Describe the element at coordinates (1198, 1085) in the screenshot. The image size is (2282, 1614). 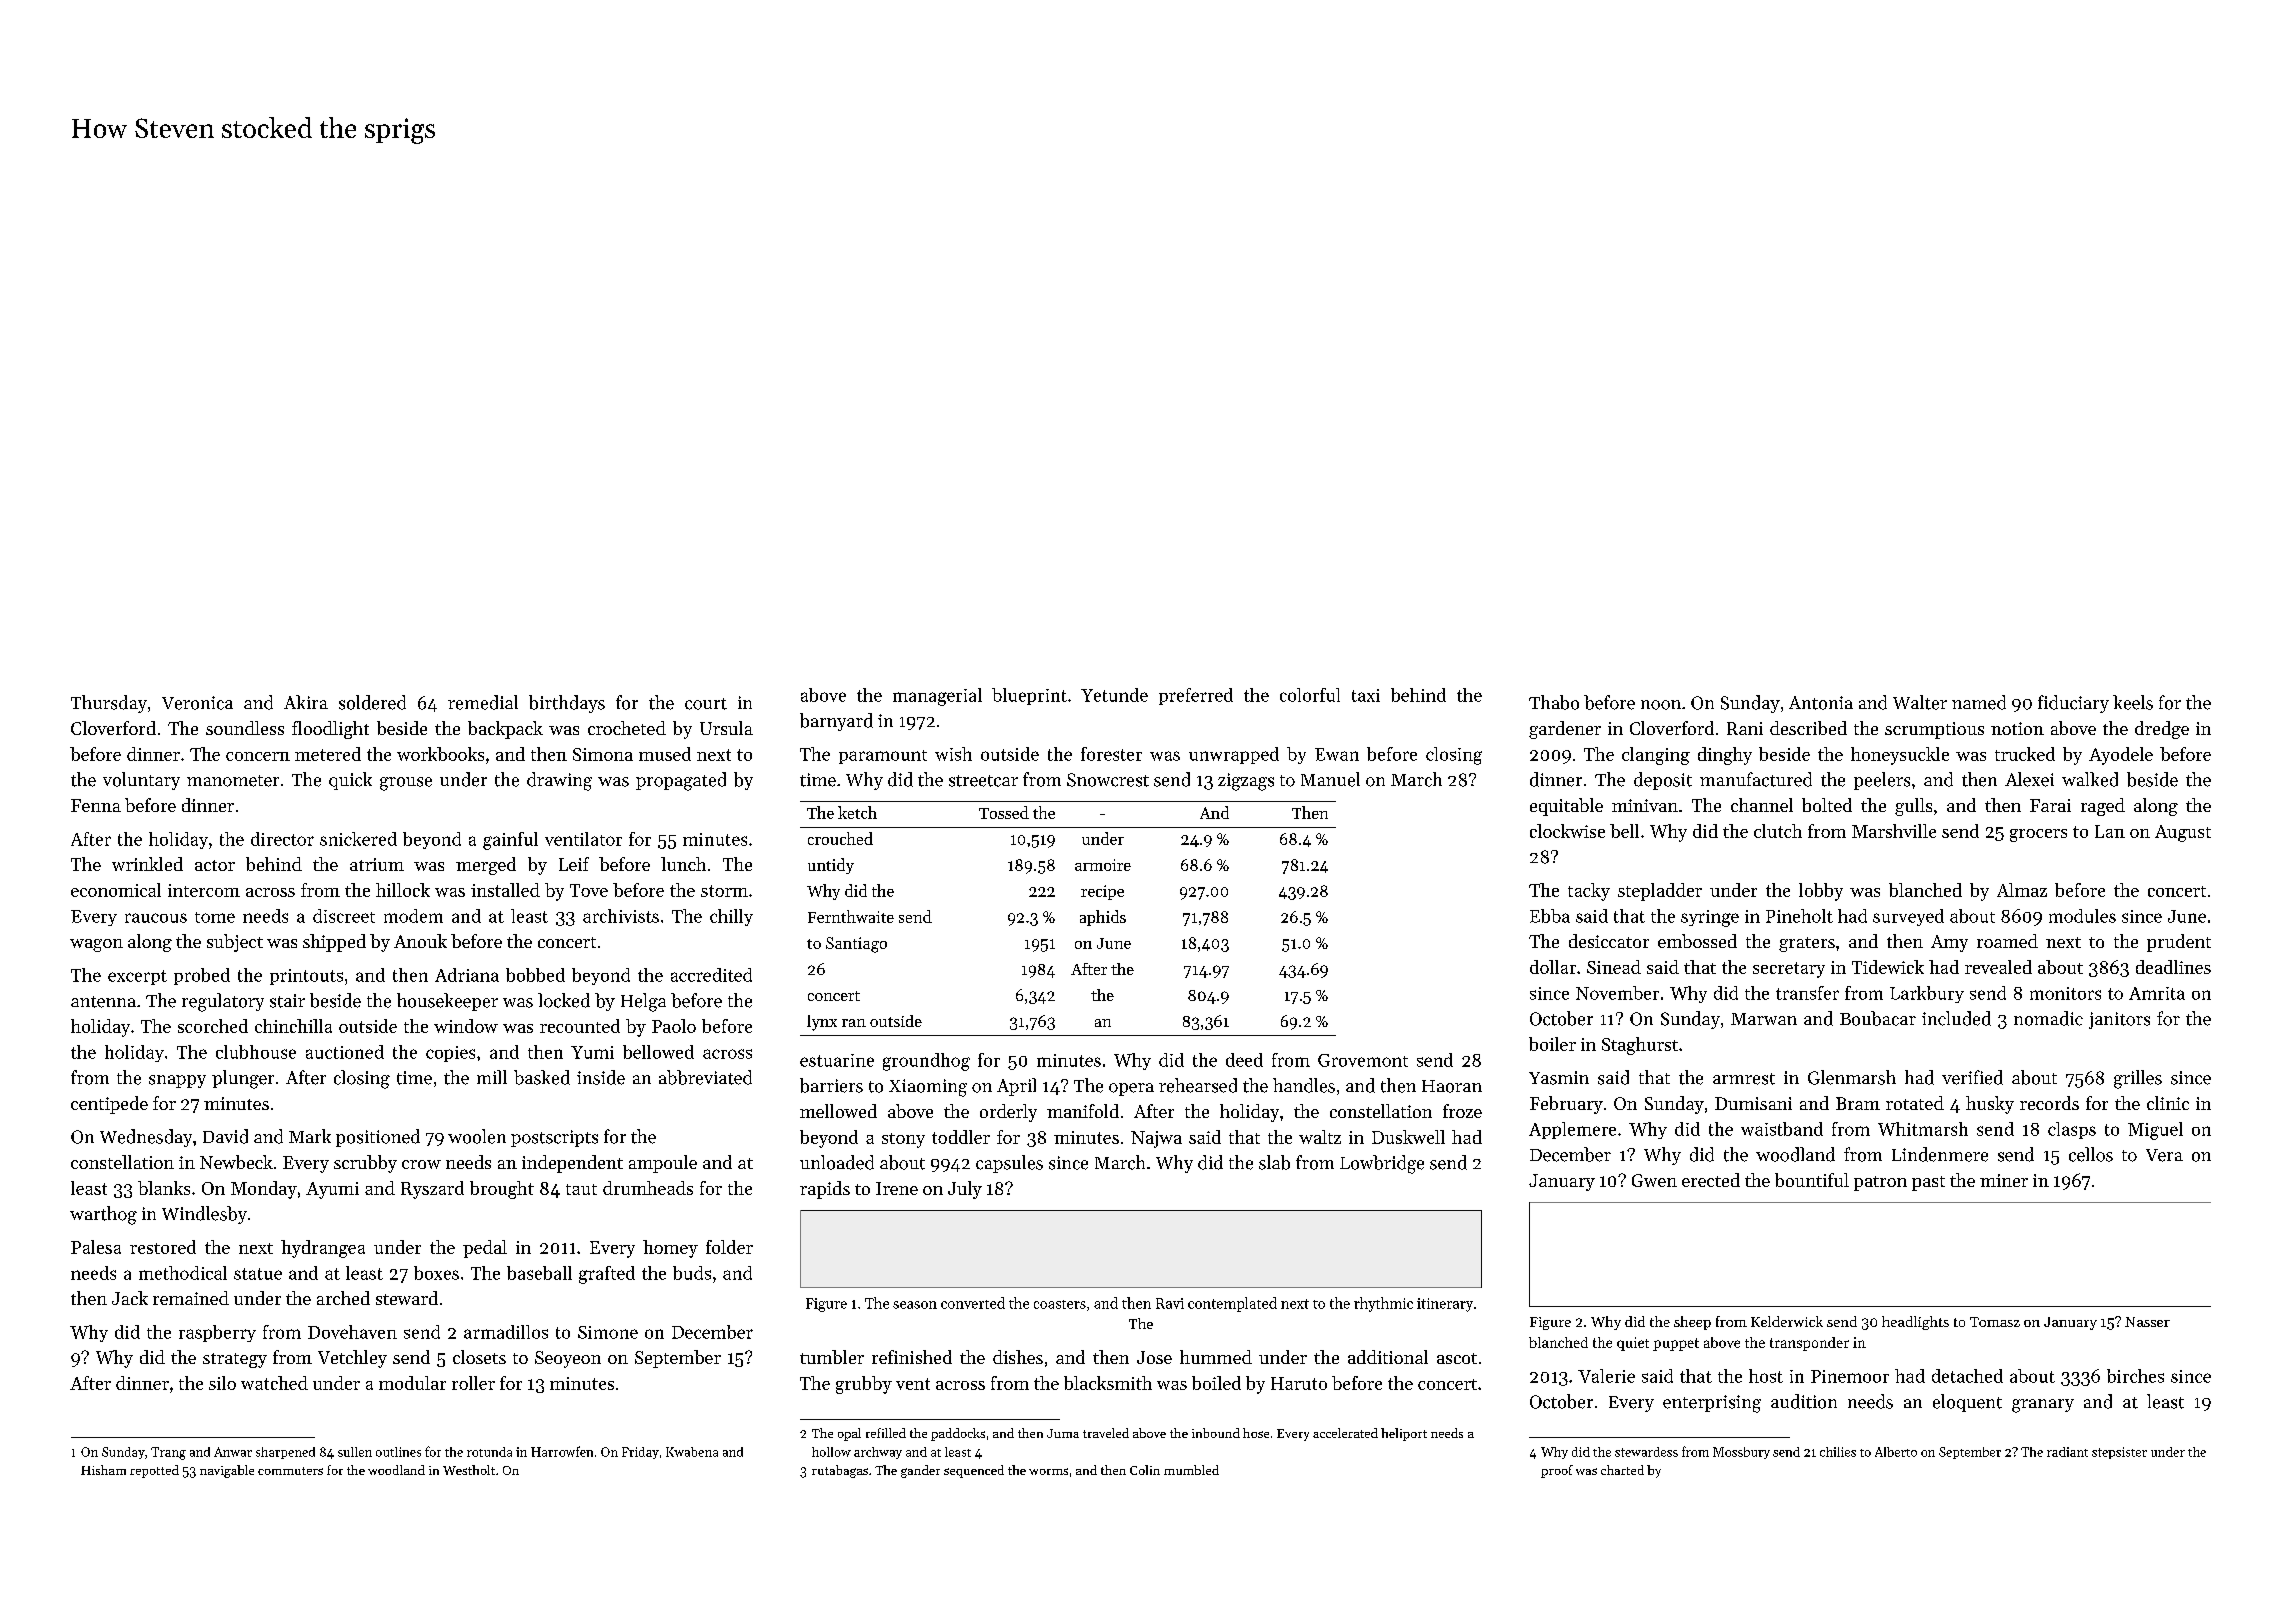
I see `rehearsed` at that location.
